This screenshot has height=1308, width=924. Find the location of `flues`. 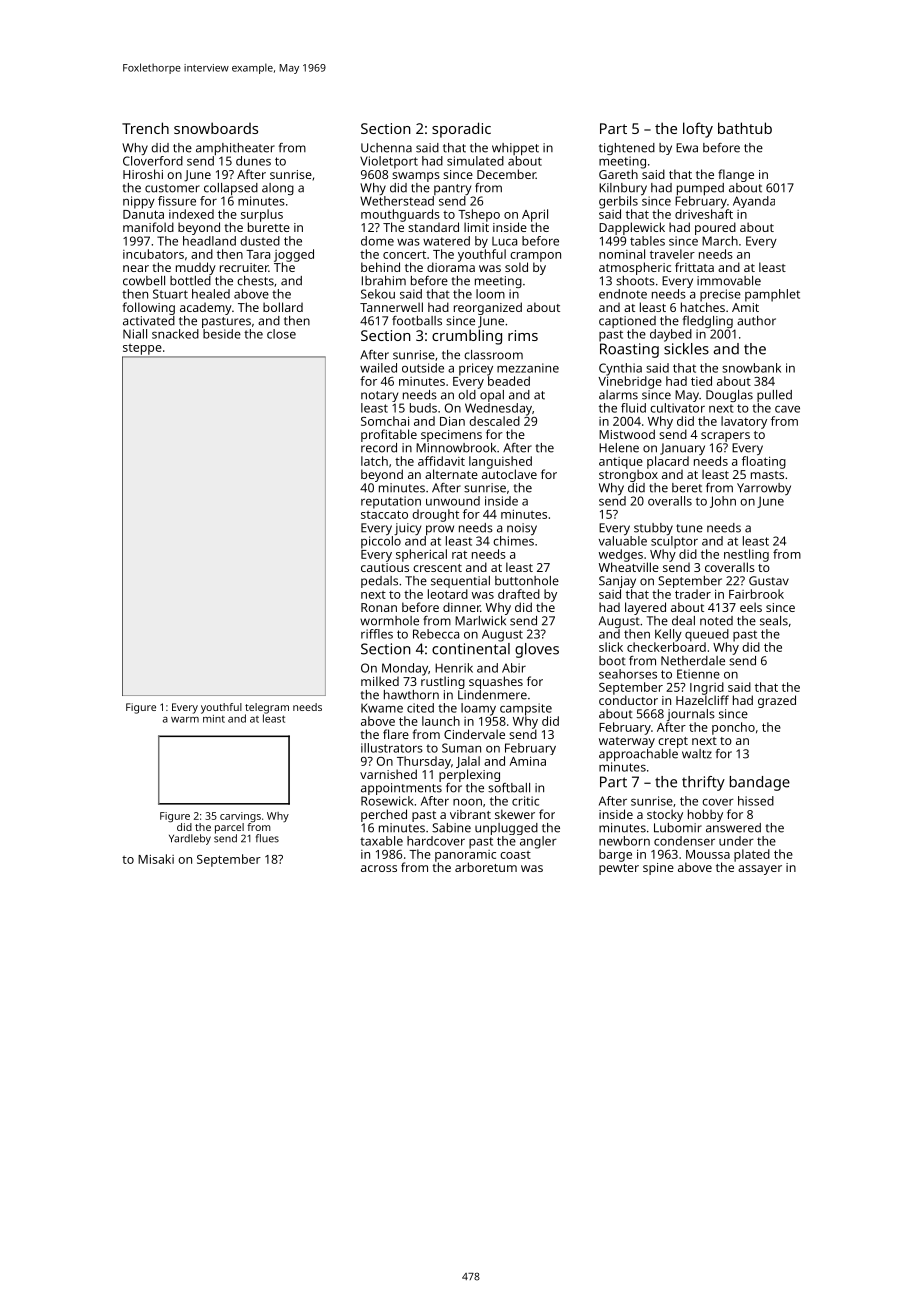

flues is located at coordinates (267, 838).
